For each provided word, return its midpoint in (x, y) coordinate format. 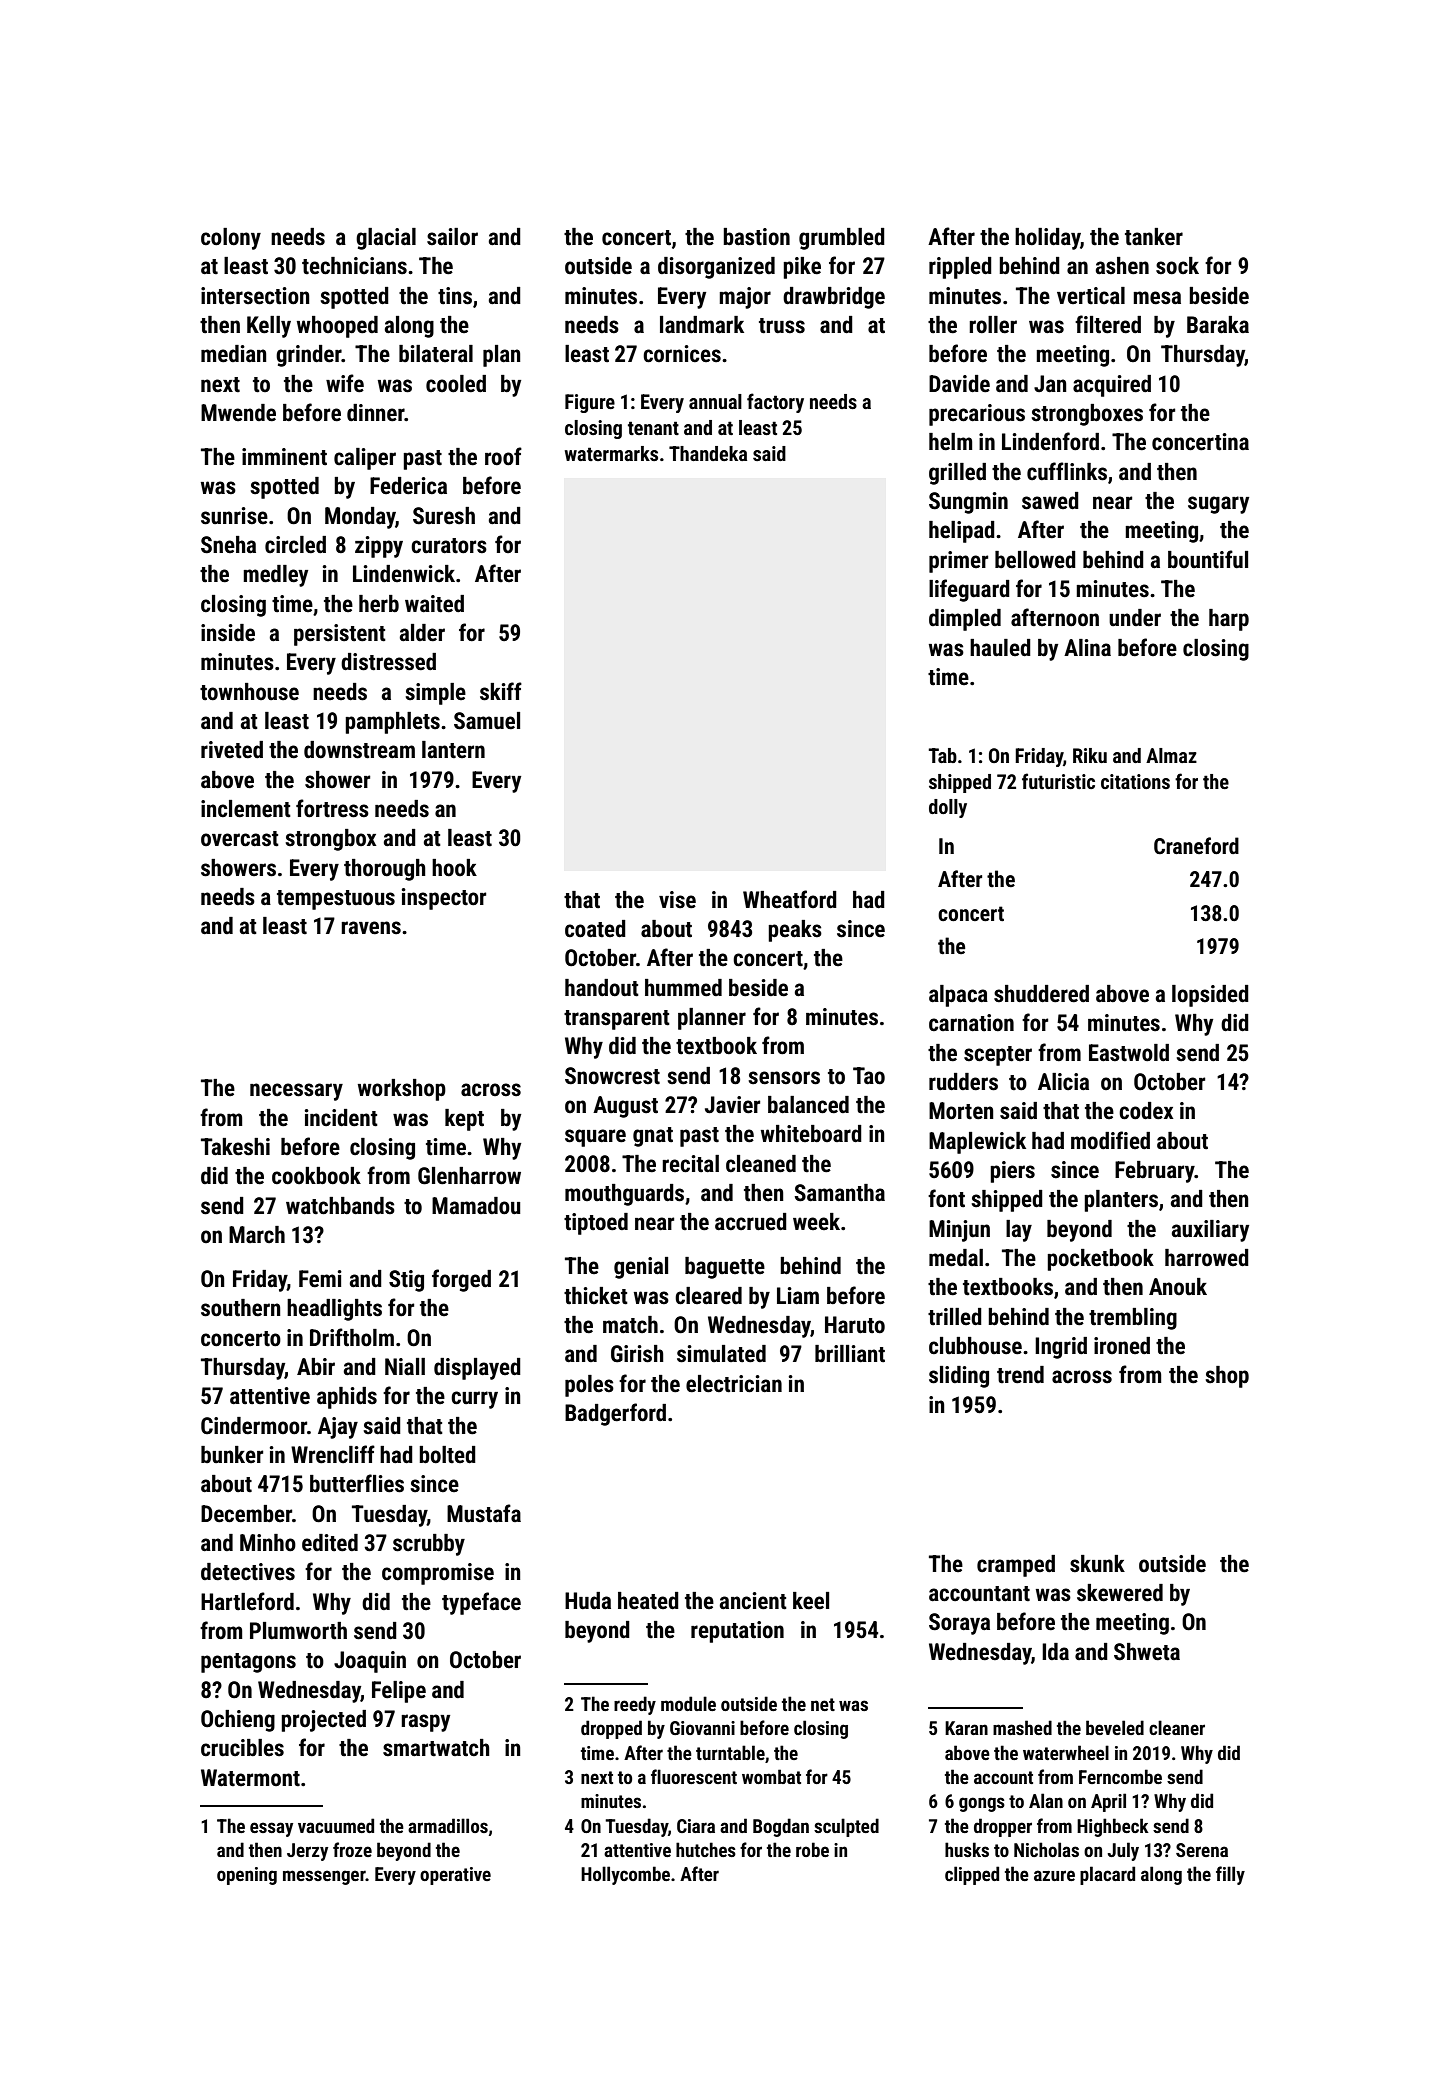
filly (1230, 1875)
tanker (1154, 237)
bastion (756, 237)
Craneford (1196, 846)
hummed (683, 988)
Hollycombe (625, 1875)
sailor (452, 237)
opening (247, 1876)
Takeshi (235, 1147)
